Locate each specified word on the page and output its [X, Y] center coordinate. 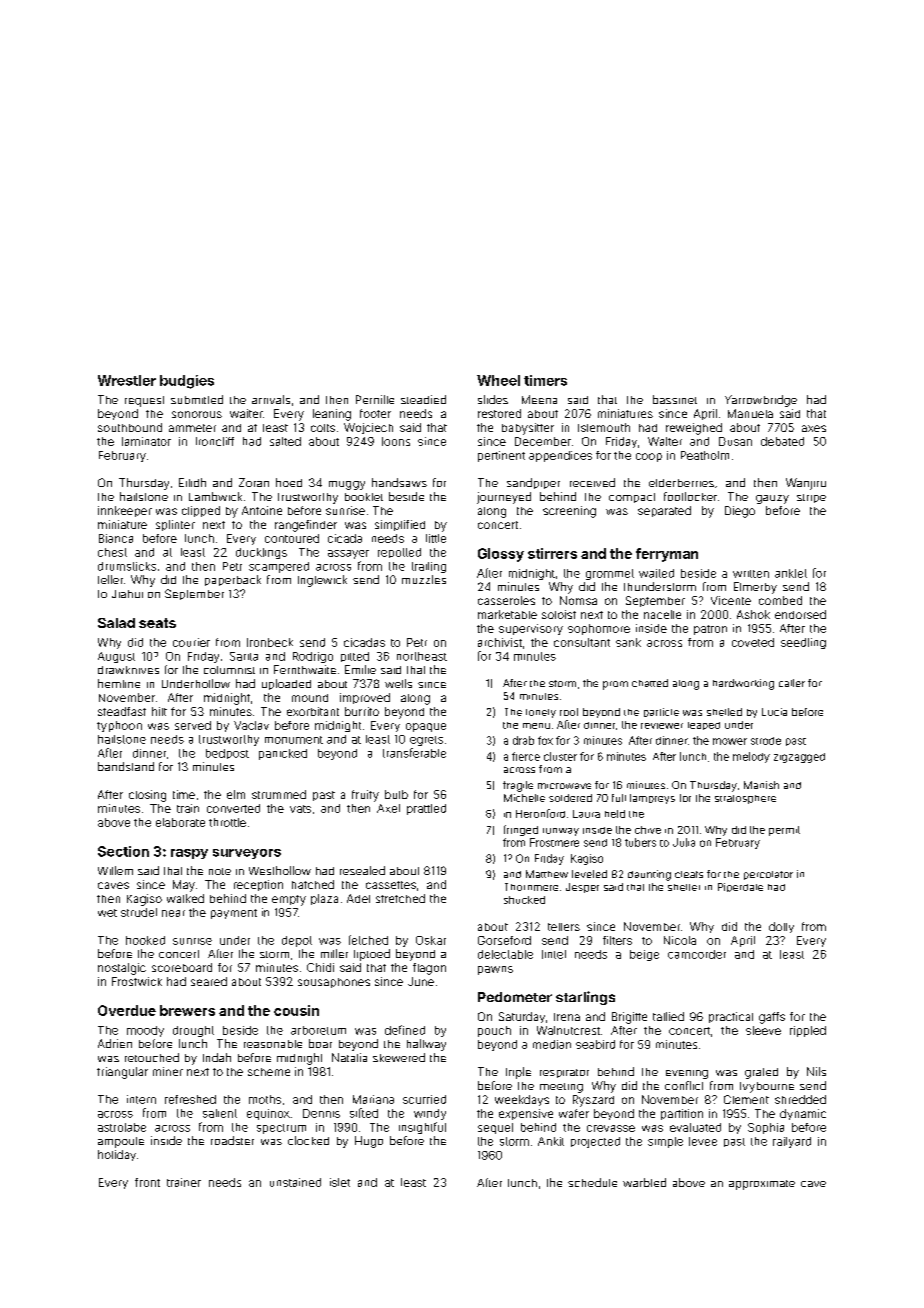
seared [209, 981]
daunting [649, 875]
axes [814, 428]
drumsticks [127, 566]
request [144, 401]
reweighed [694, 429]
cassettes [391, 885]
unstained [295, 1182]
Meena [539, 399]
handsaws [399, 482]
